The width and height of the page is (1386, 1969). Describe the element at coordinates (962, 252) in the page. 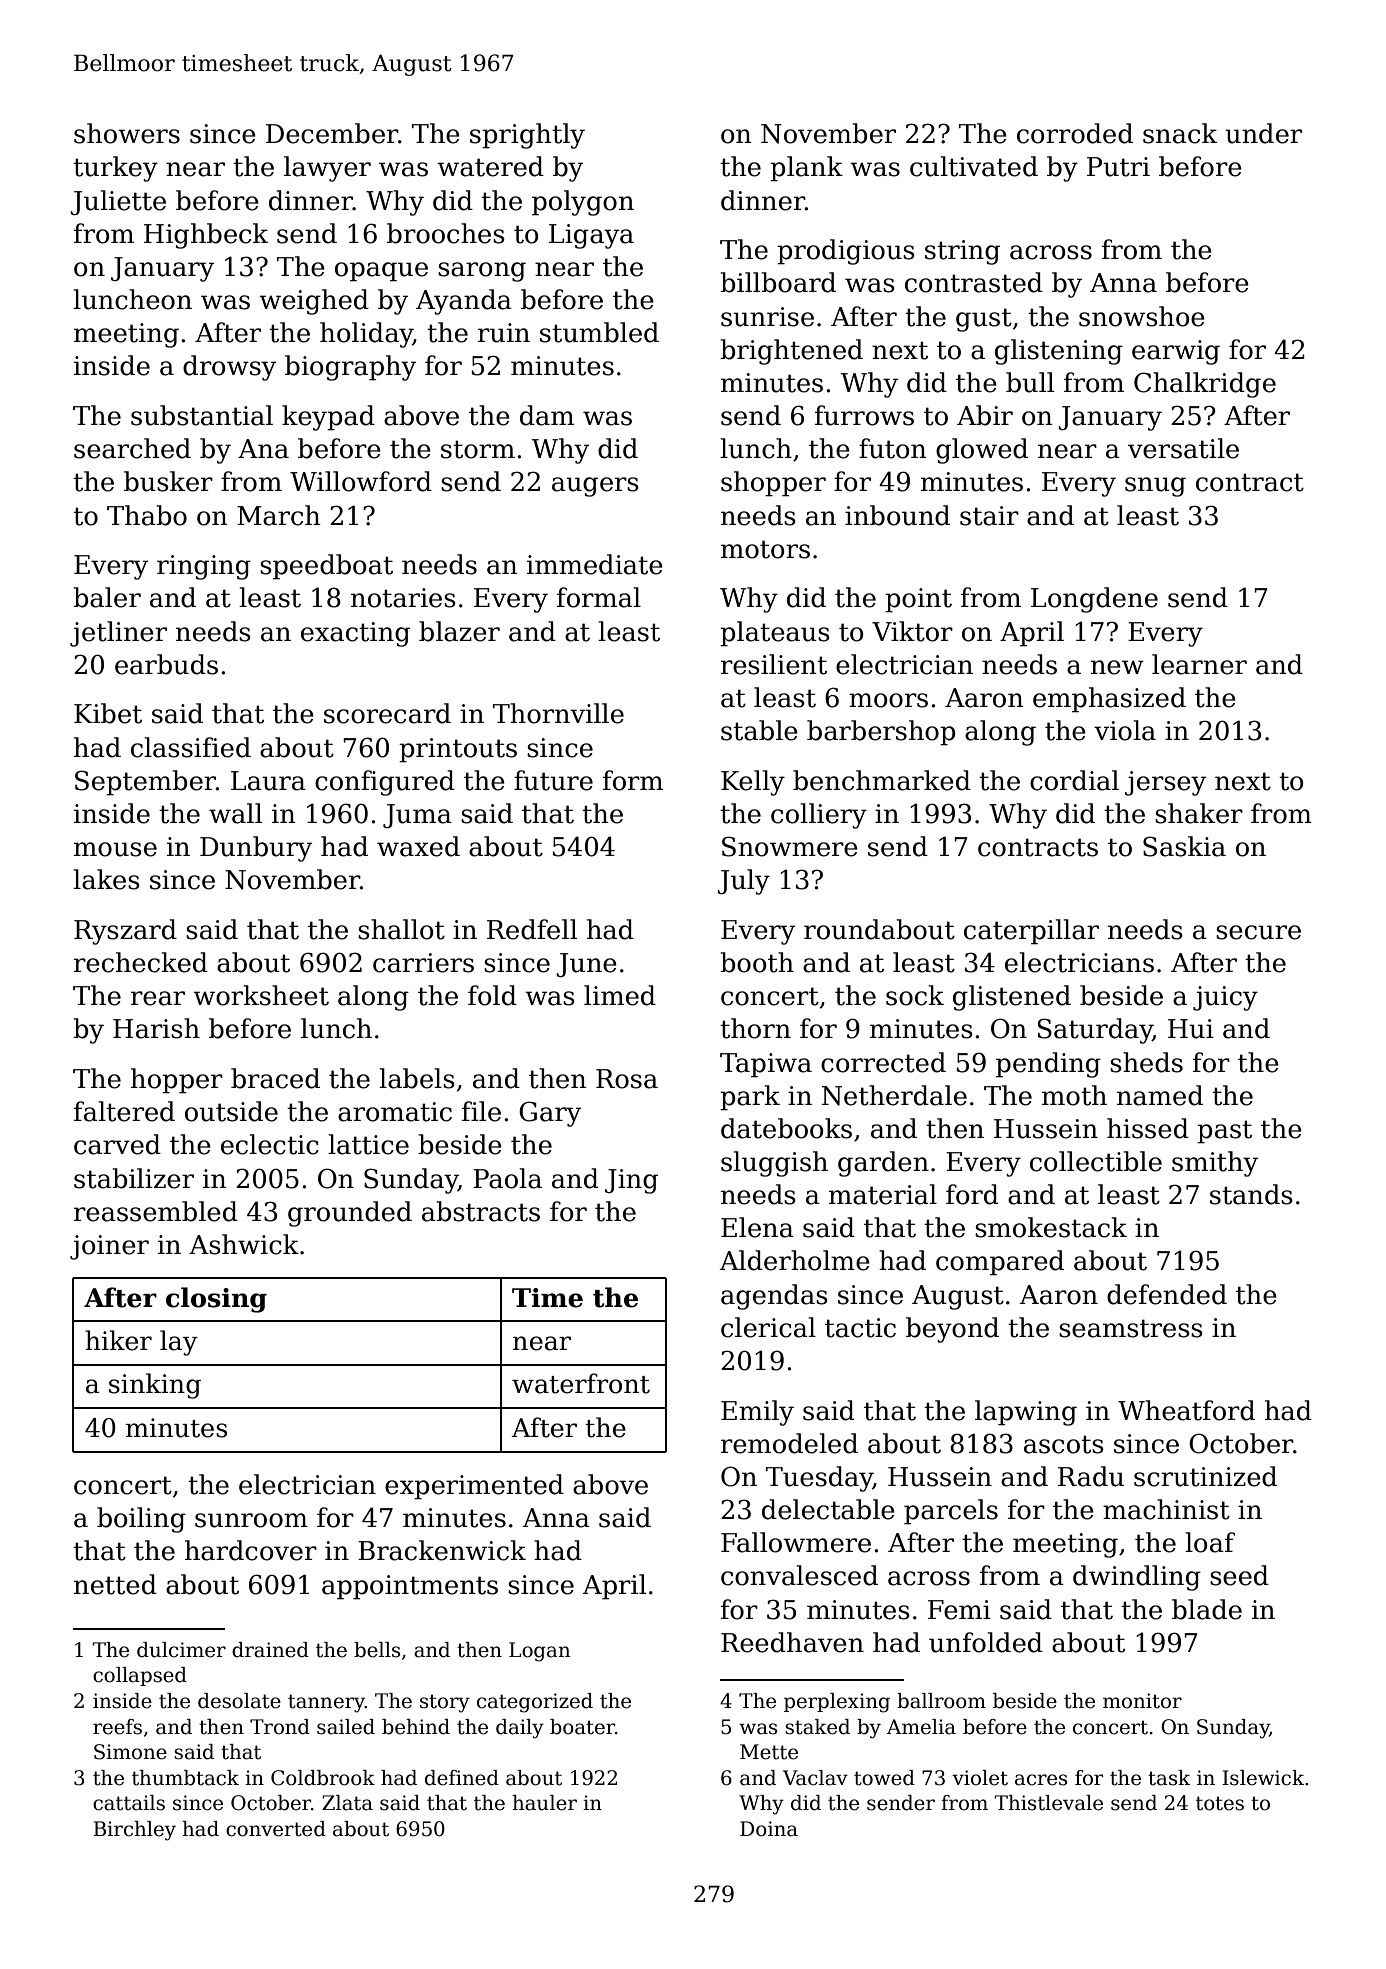

I see `string` at that location.
